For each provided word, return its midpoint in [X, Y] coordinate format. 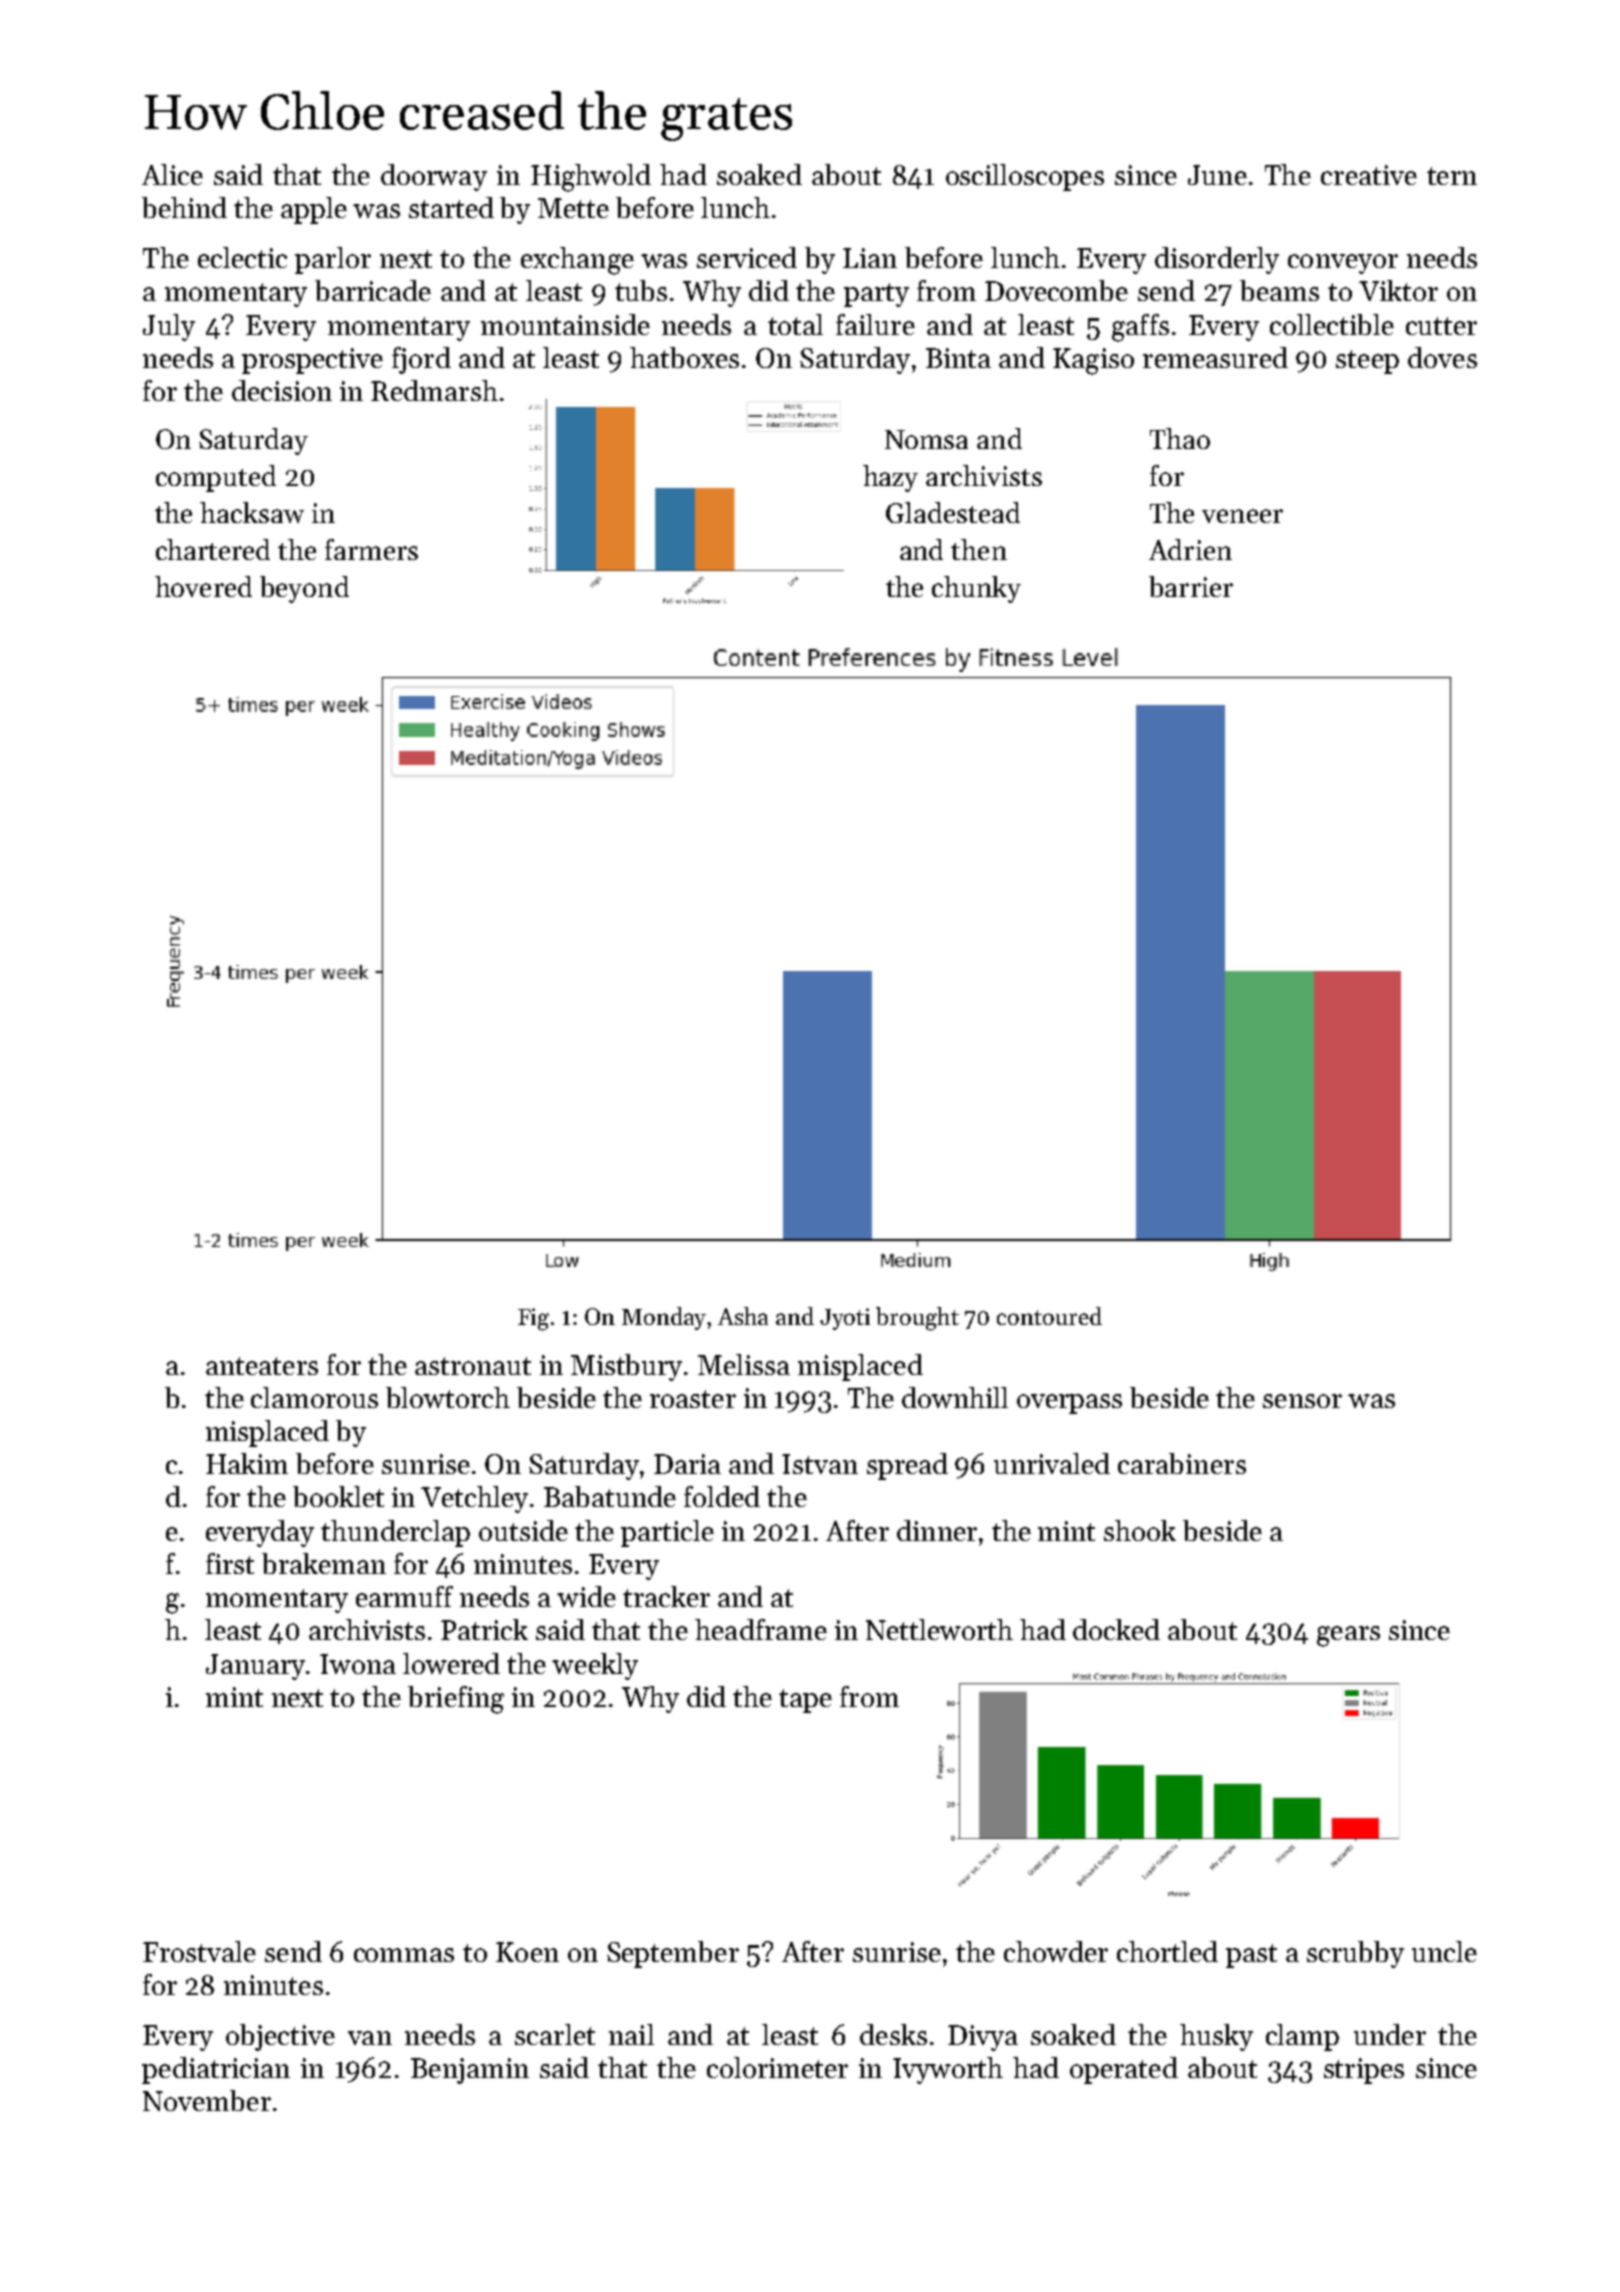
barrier [1191, 586]
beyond [304, 589]
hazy [890, 478]
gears [1348, 1636]
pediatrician [216, 2070]
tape [805, 1701]
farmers [371, 549]
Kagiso [1093, 361]
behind [184, 207]
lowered [451, 1663]
